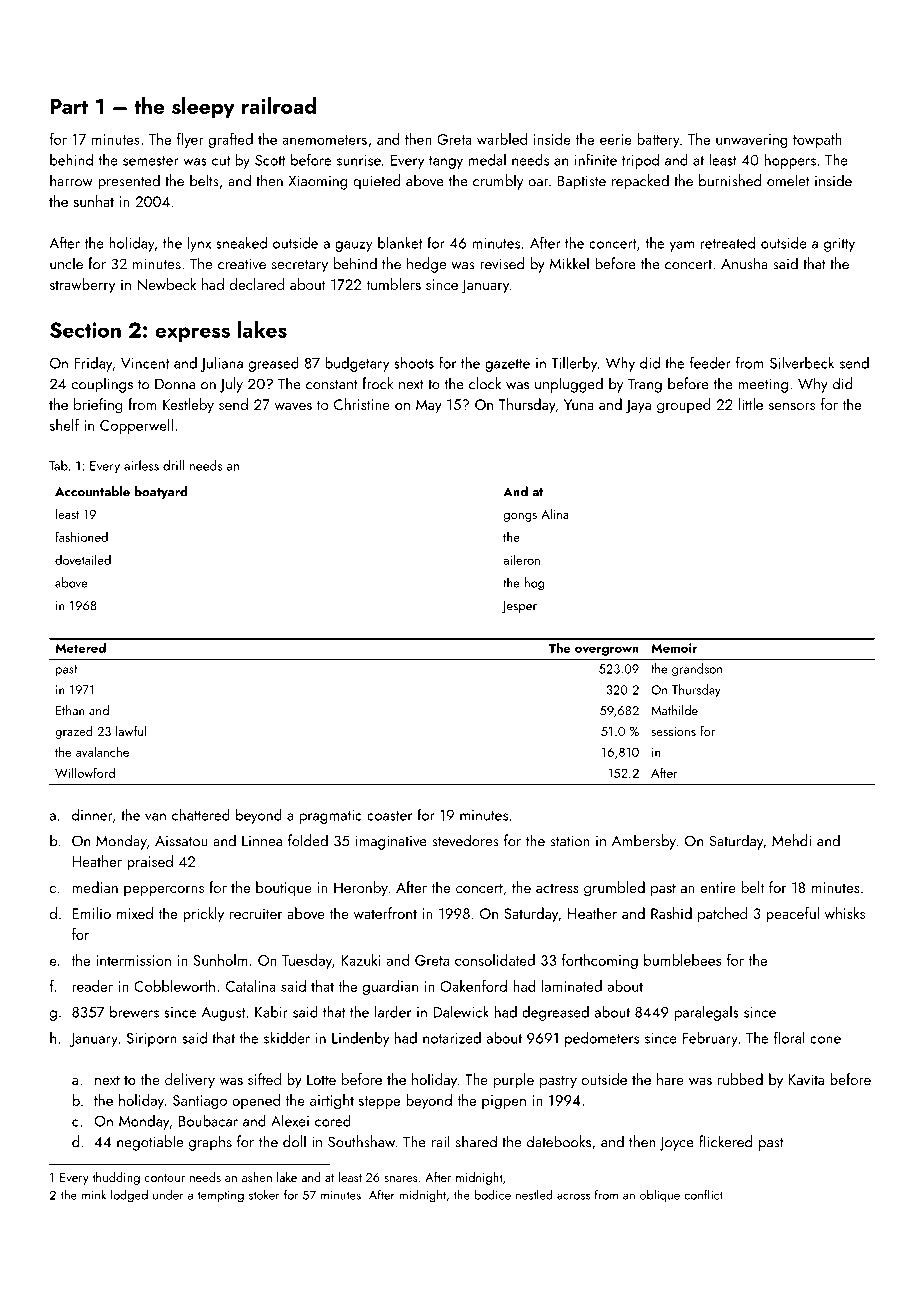 Image resolution: width=924 pixels, height=1308 pixels. What do you see at coordinates (69, 106) in the page?
I see `Part` at bounding box center [69, 106].
